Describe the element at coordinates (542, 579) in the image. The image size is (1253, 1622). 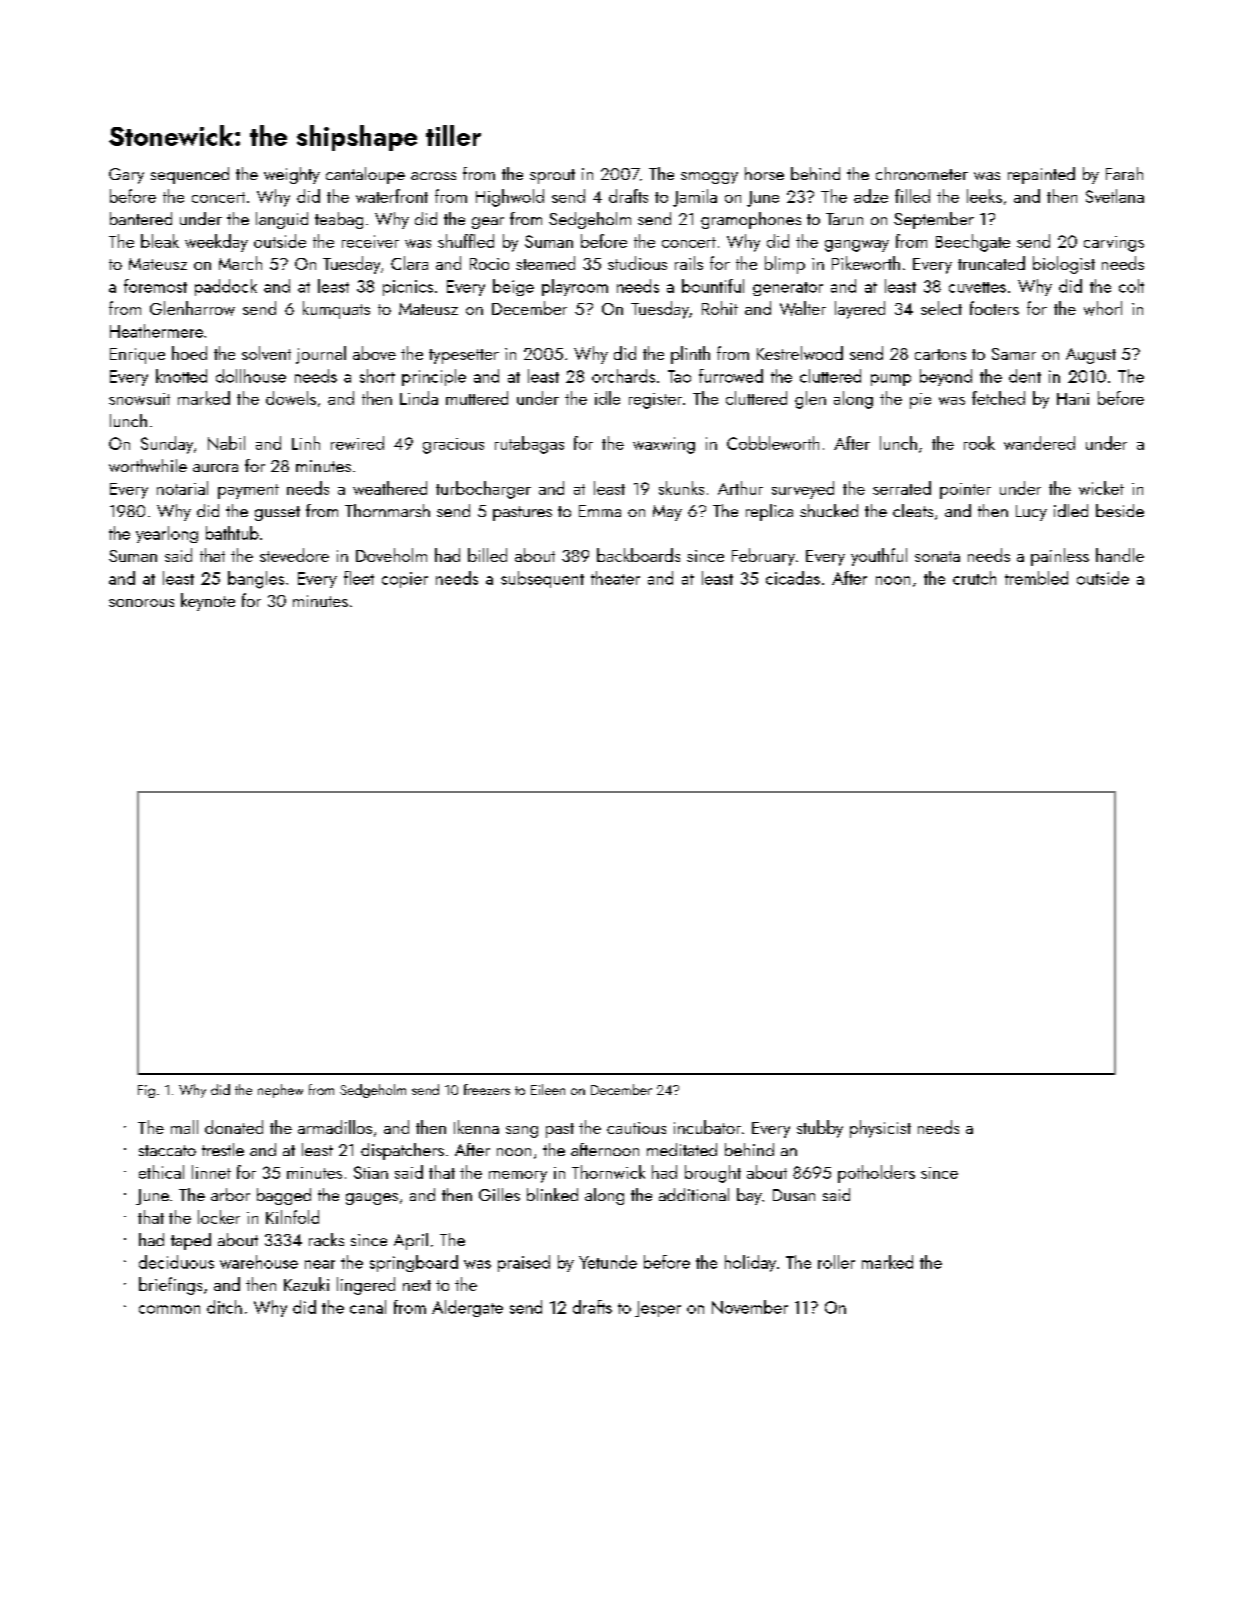
I see `subsequent` at that location.
